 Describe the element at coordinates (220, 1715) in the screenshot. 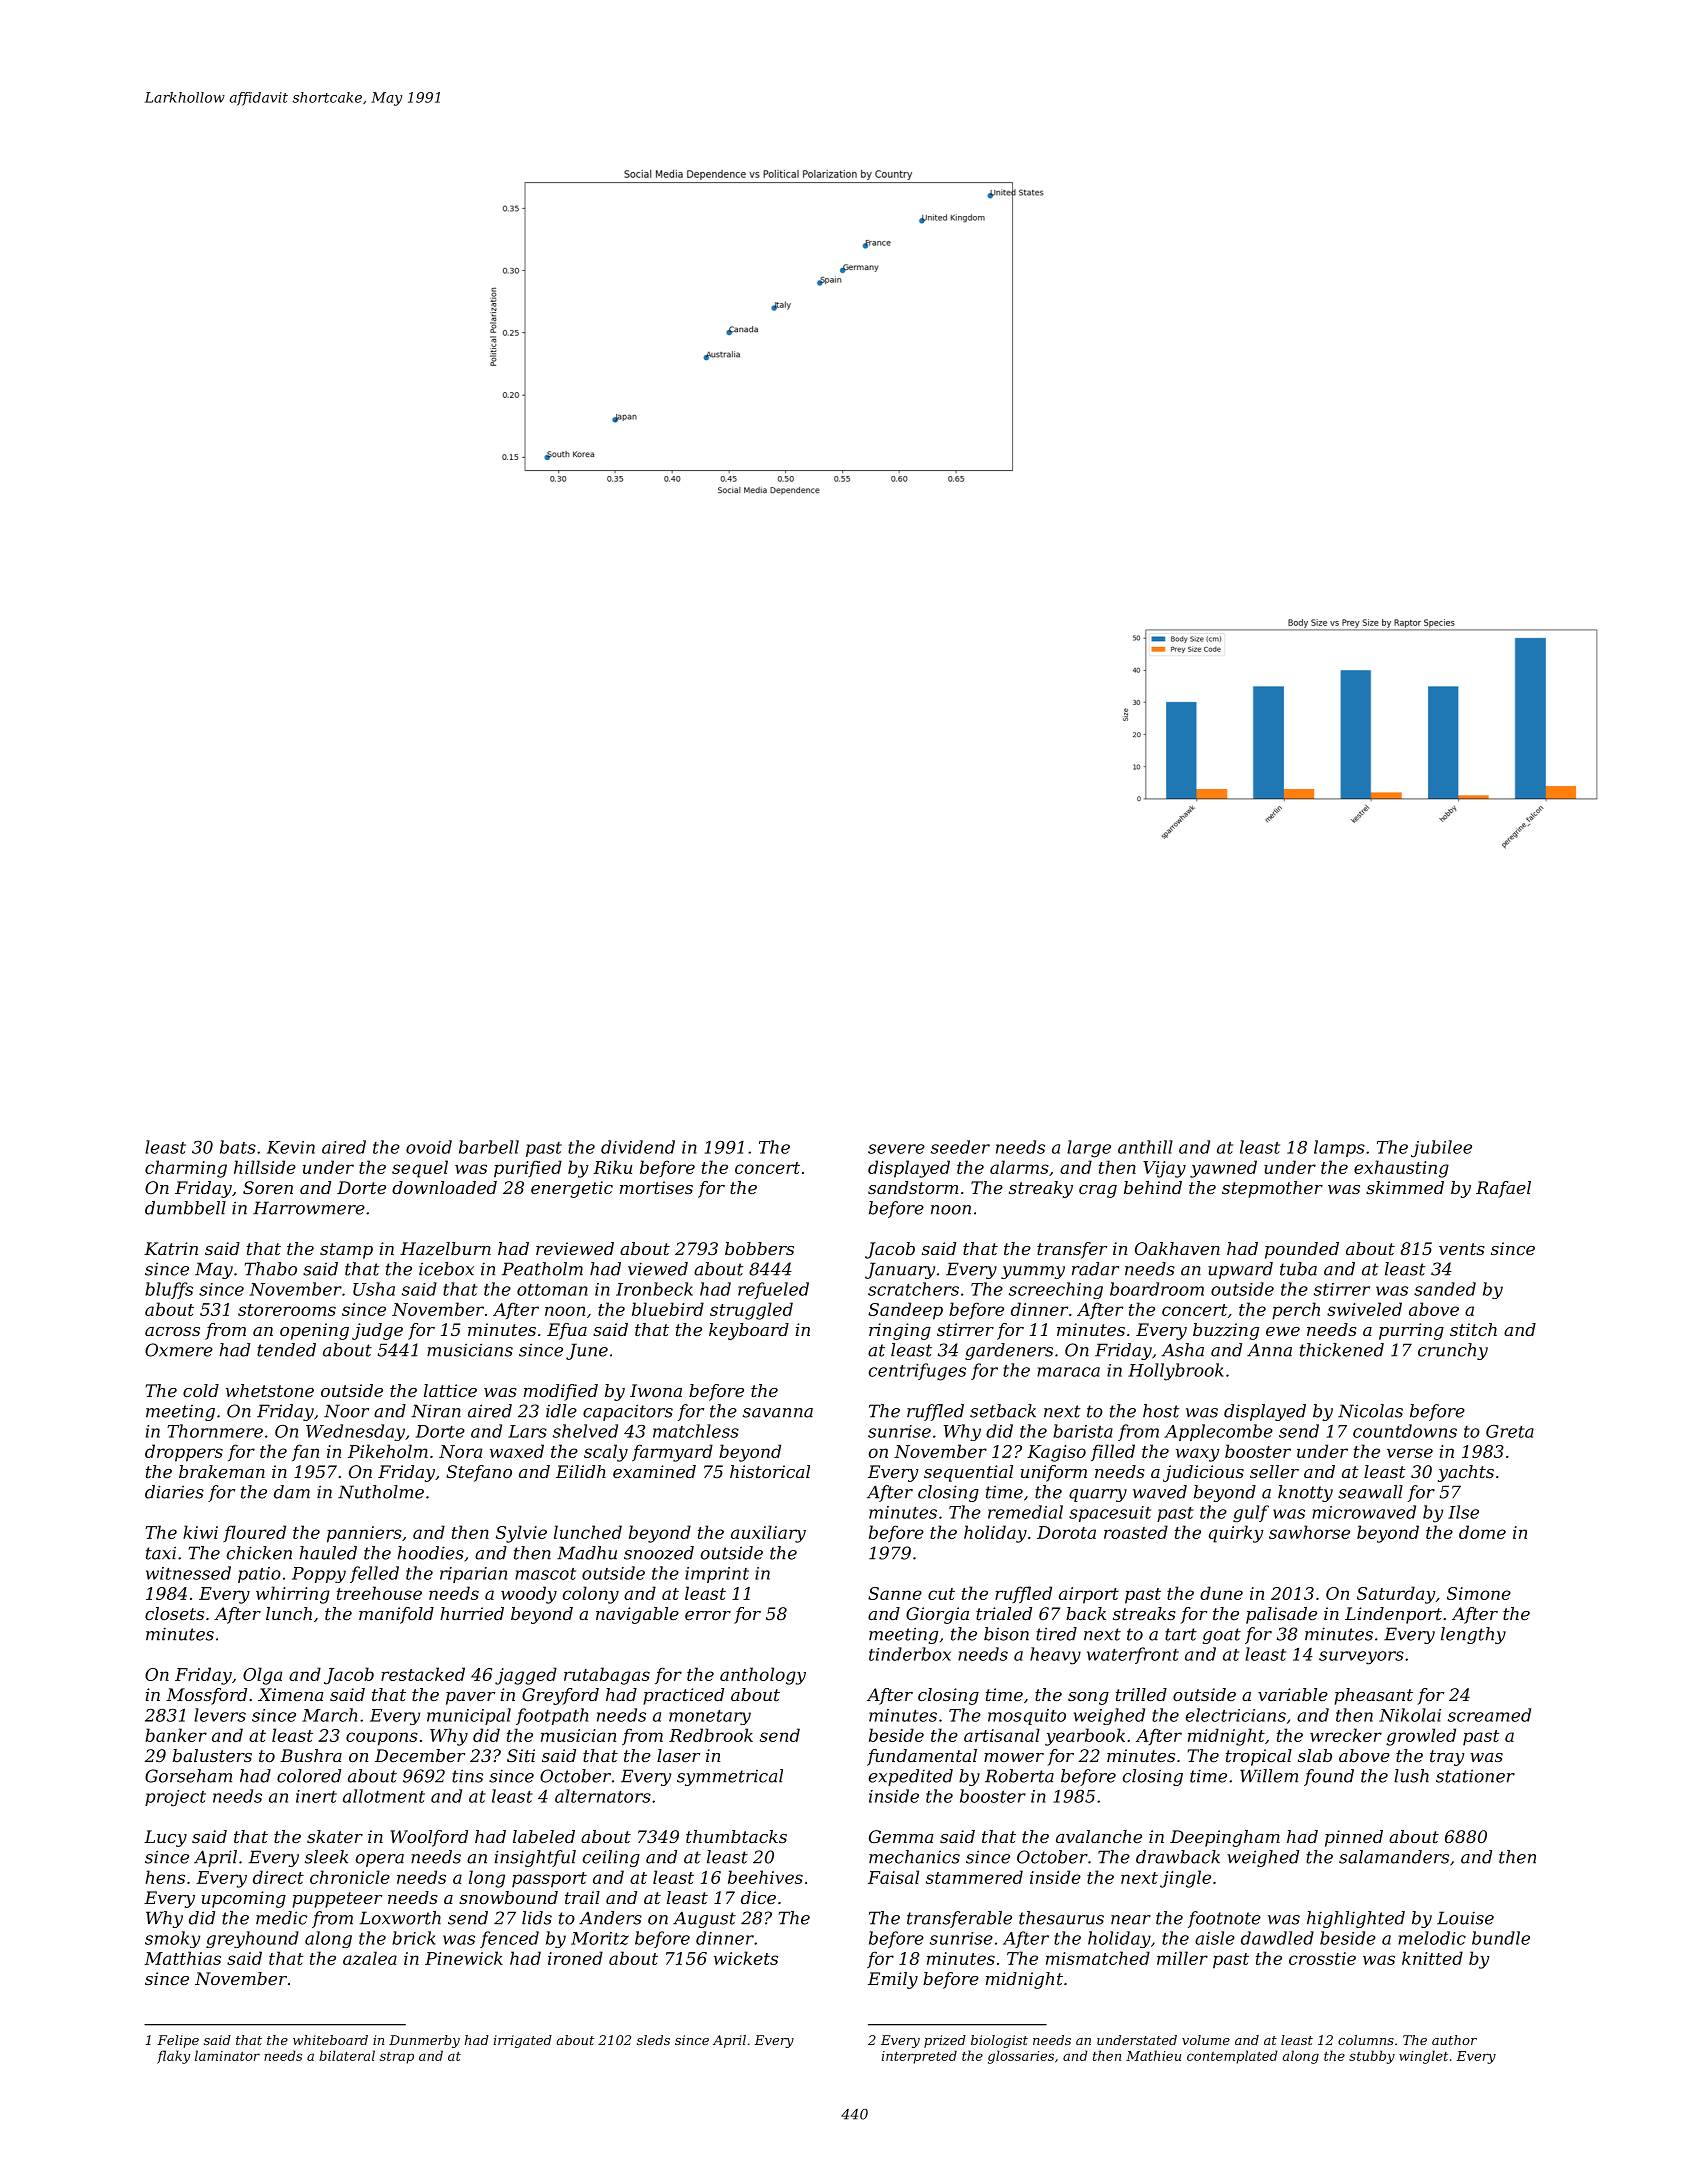

I see `levers` at that location.
